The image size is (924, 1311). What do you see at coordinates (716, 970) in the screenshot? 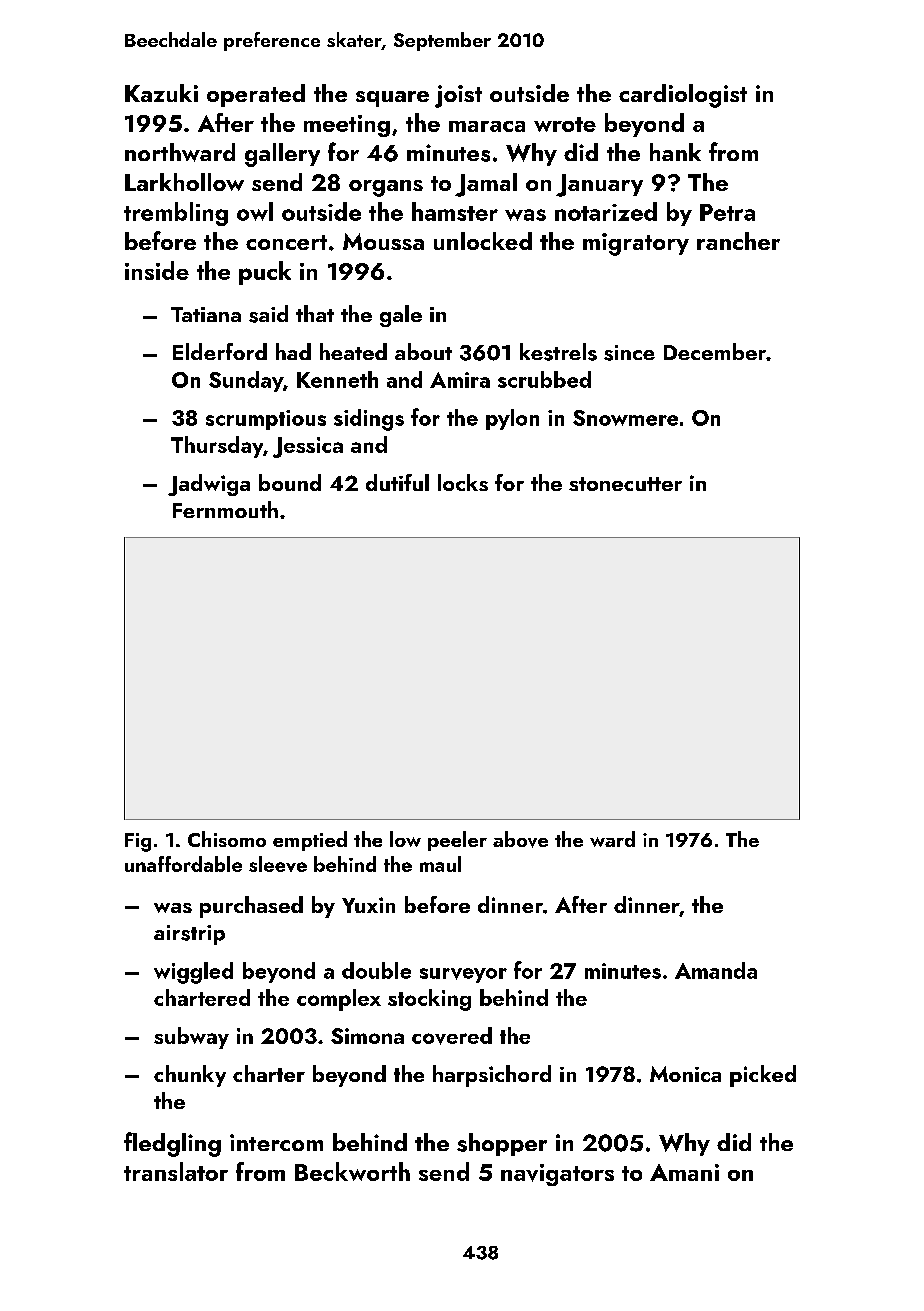
I see `Amanda` at bounding box center [716, 970].
